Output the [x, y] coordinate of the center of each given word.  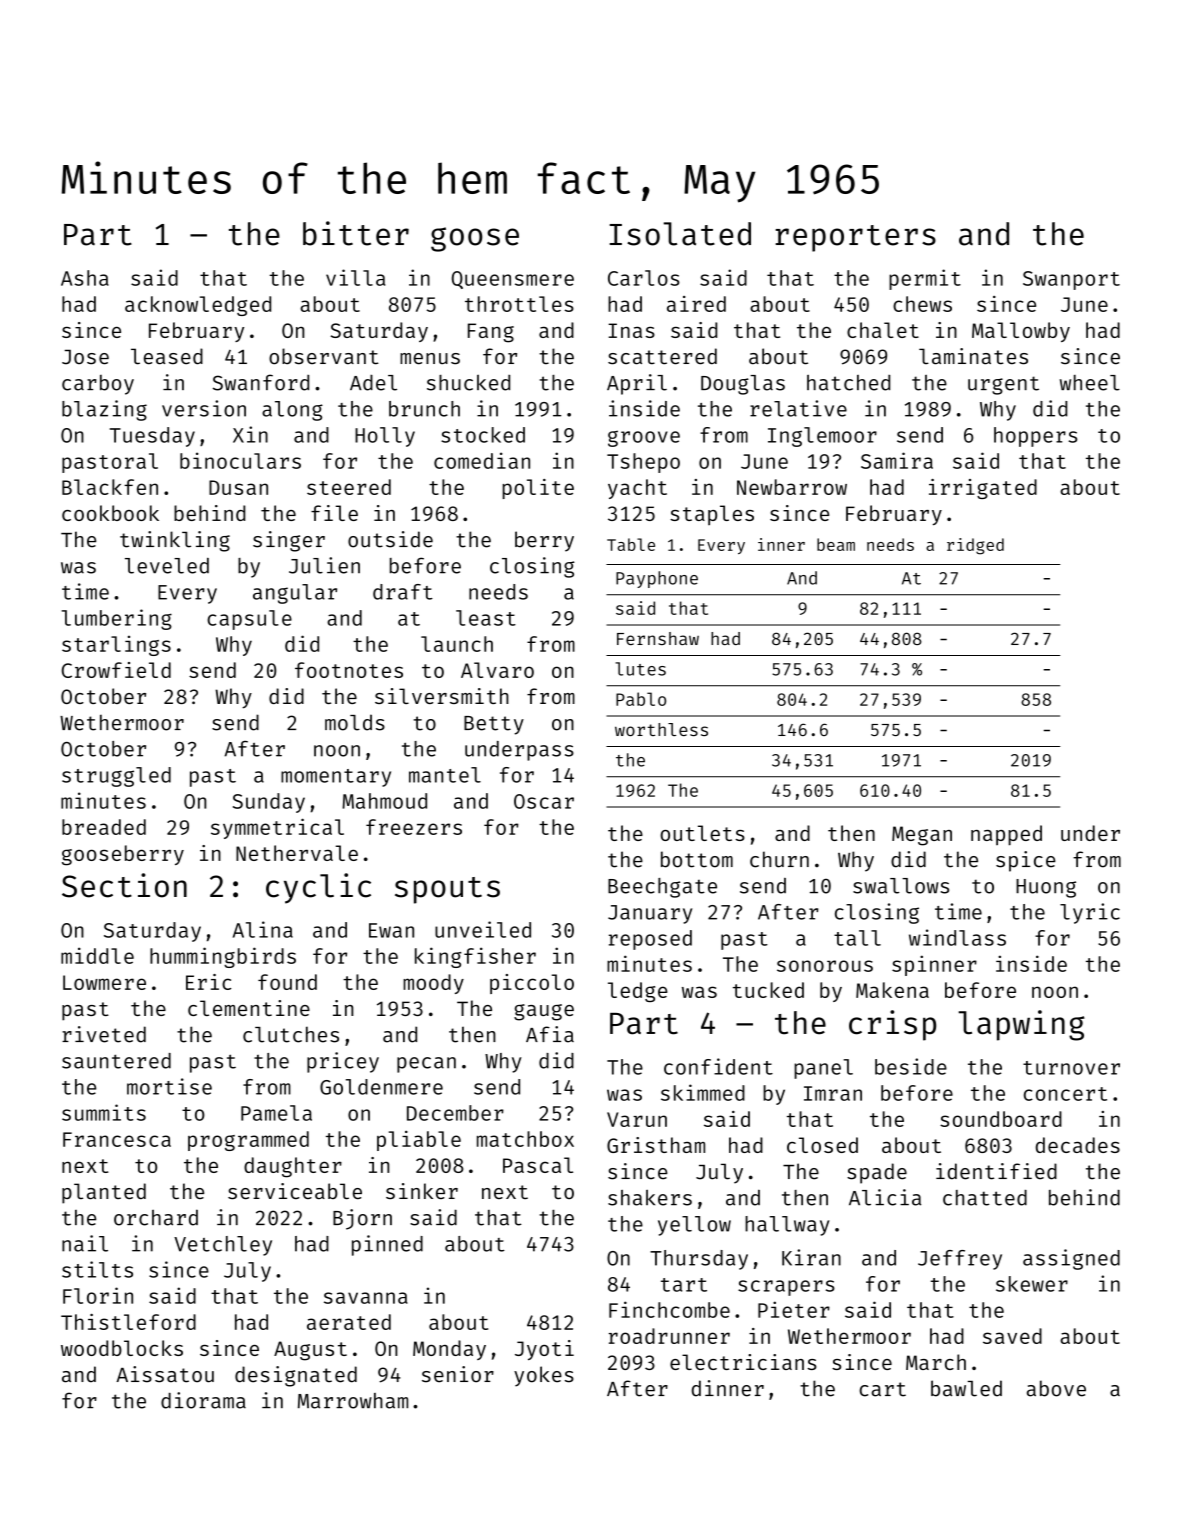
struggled [116, 777]
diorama [203, 1400]
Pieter [794, 1309]
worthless [661, 729]
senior [458, 1374]
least [486, 618]
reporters [855, 238]
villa [355, 277]
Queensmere [513, 280]
